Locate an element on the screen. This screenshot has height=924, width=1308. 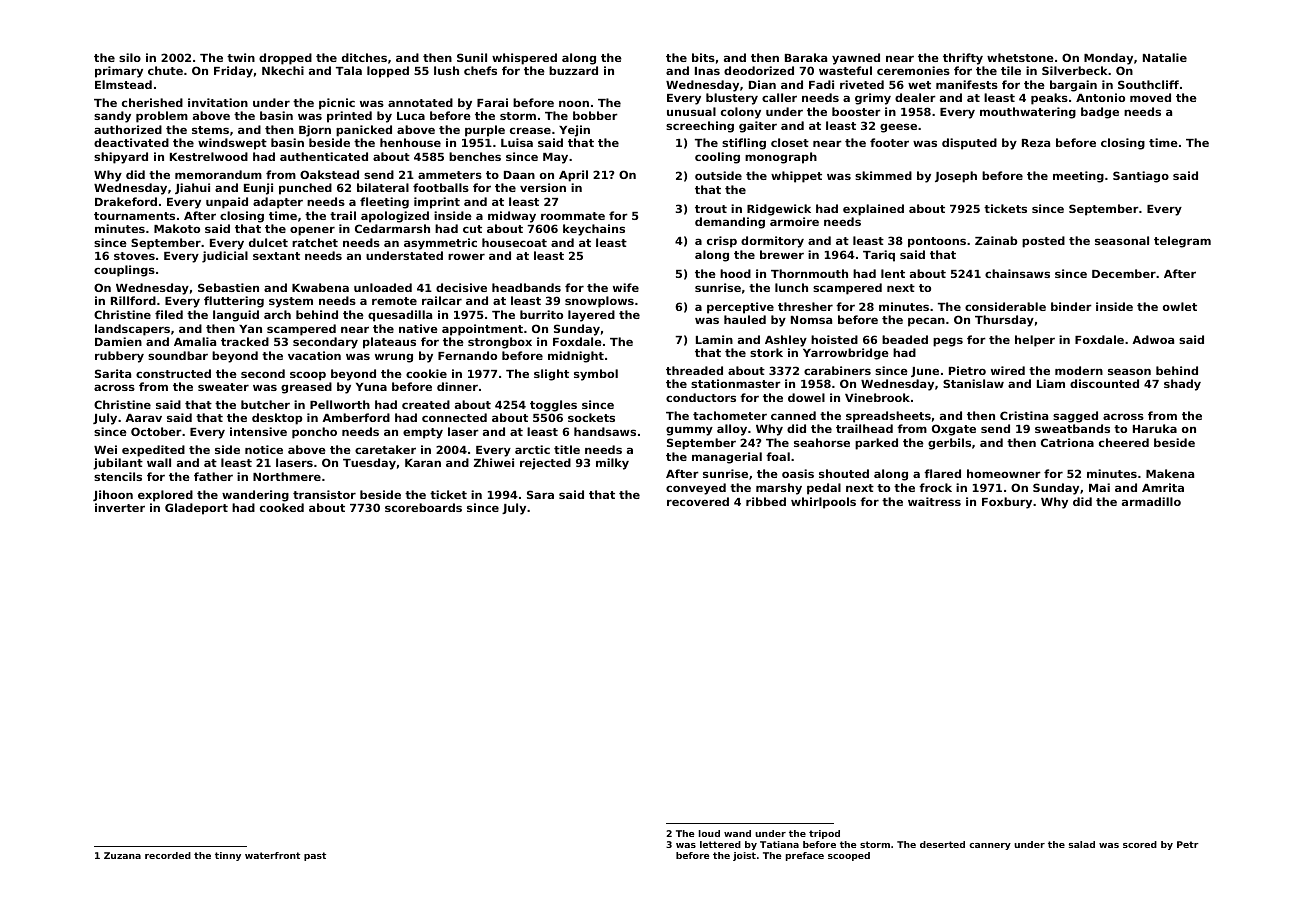
gaiter is located at coordinates (758, 127).
